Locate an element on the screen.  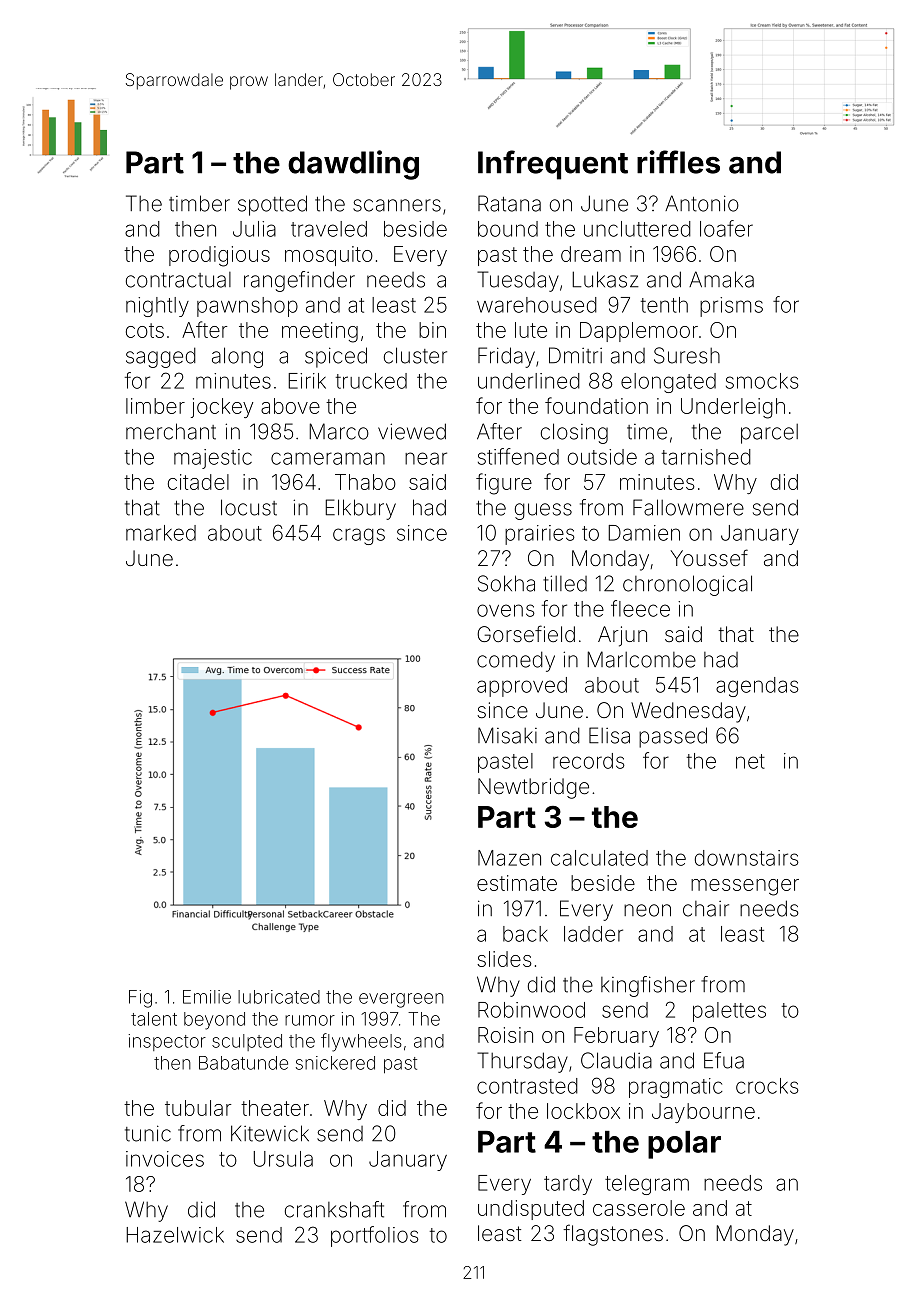
Hazelwick is located at coordinates (175, 1235).
